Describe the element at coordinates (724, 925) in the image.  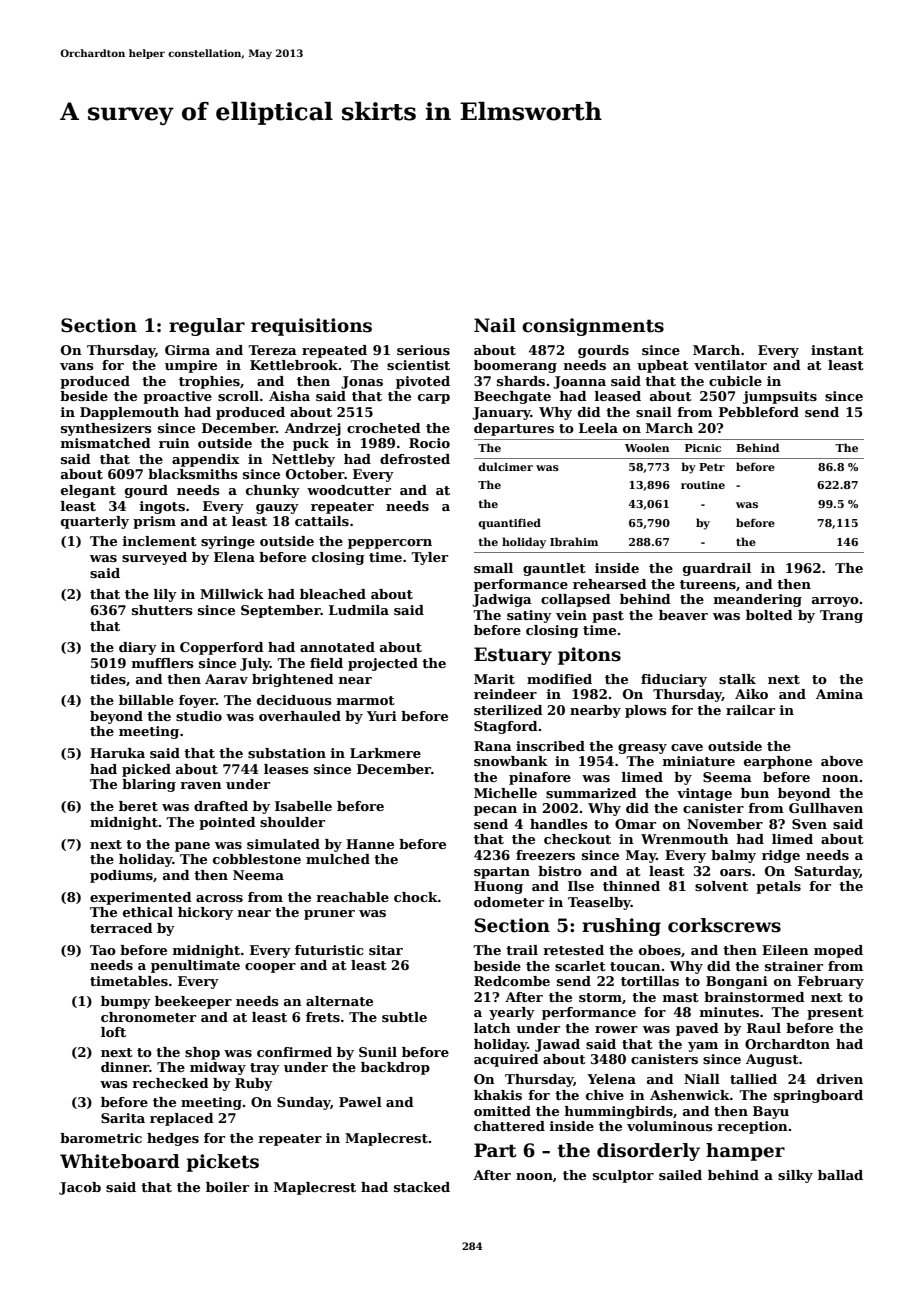
I see `corkscrews` at that location.
